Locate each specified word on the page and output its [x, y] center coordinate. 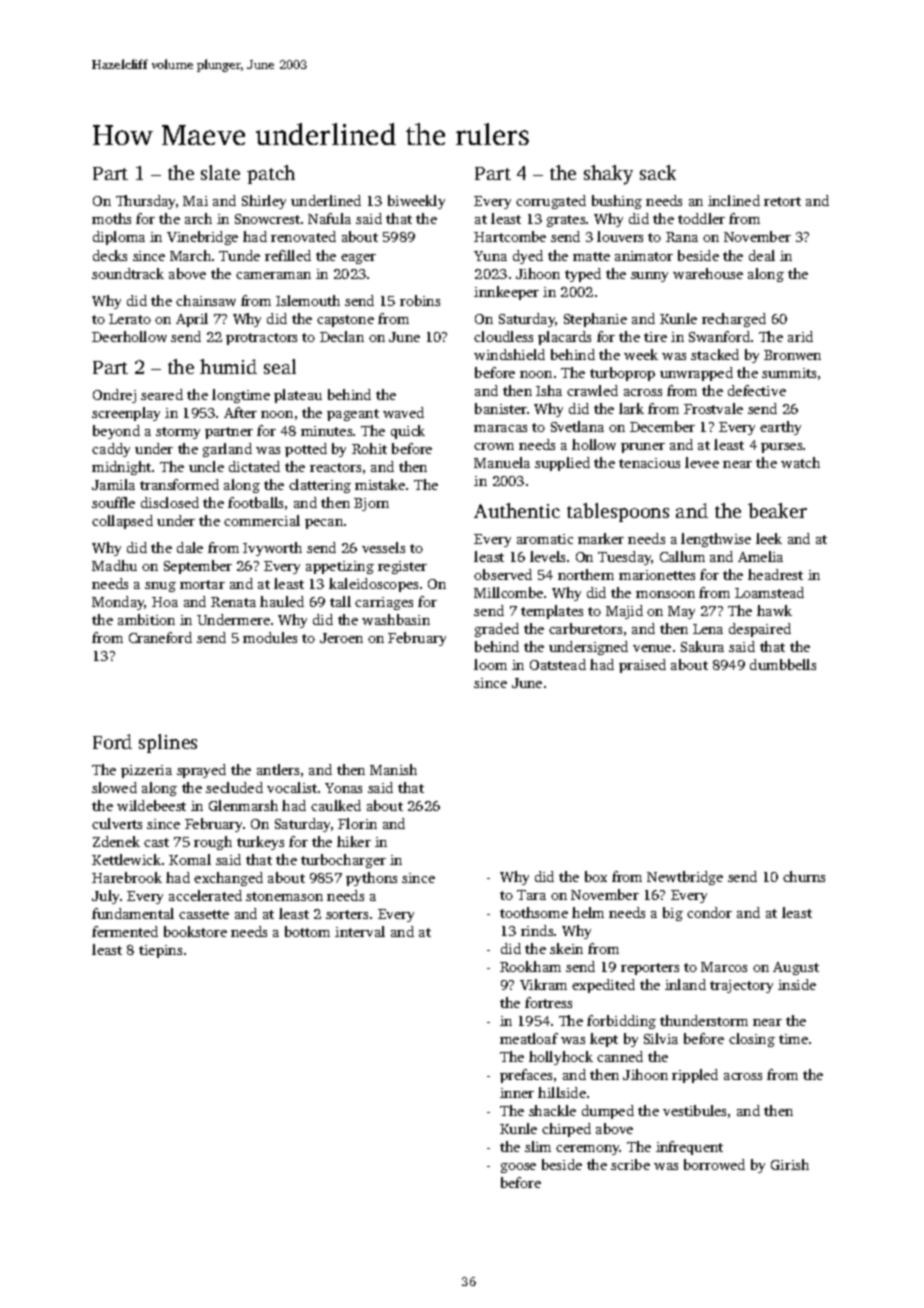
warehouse [708, 273]
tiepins [160, 951]
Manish [393, 769]
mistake [380, 484]
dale [190, 547]
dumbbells [783, 664]
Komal [190, 859]
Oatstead [558, 664]
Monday [118, 603]
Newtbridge [685, 878]
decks [110, 255]
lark [631, 408]
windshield [509, 354]
